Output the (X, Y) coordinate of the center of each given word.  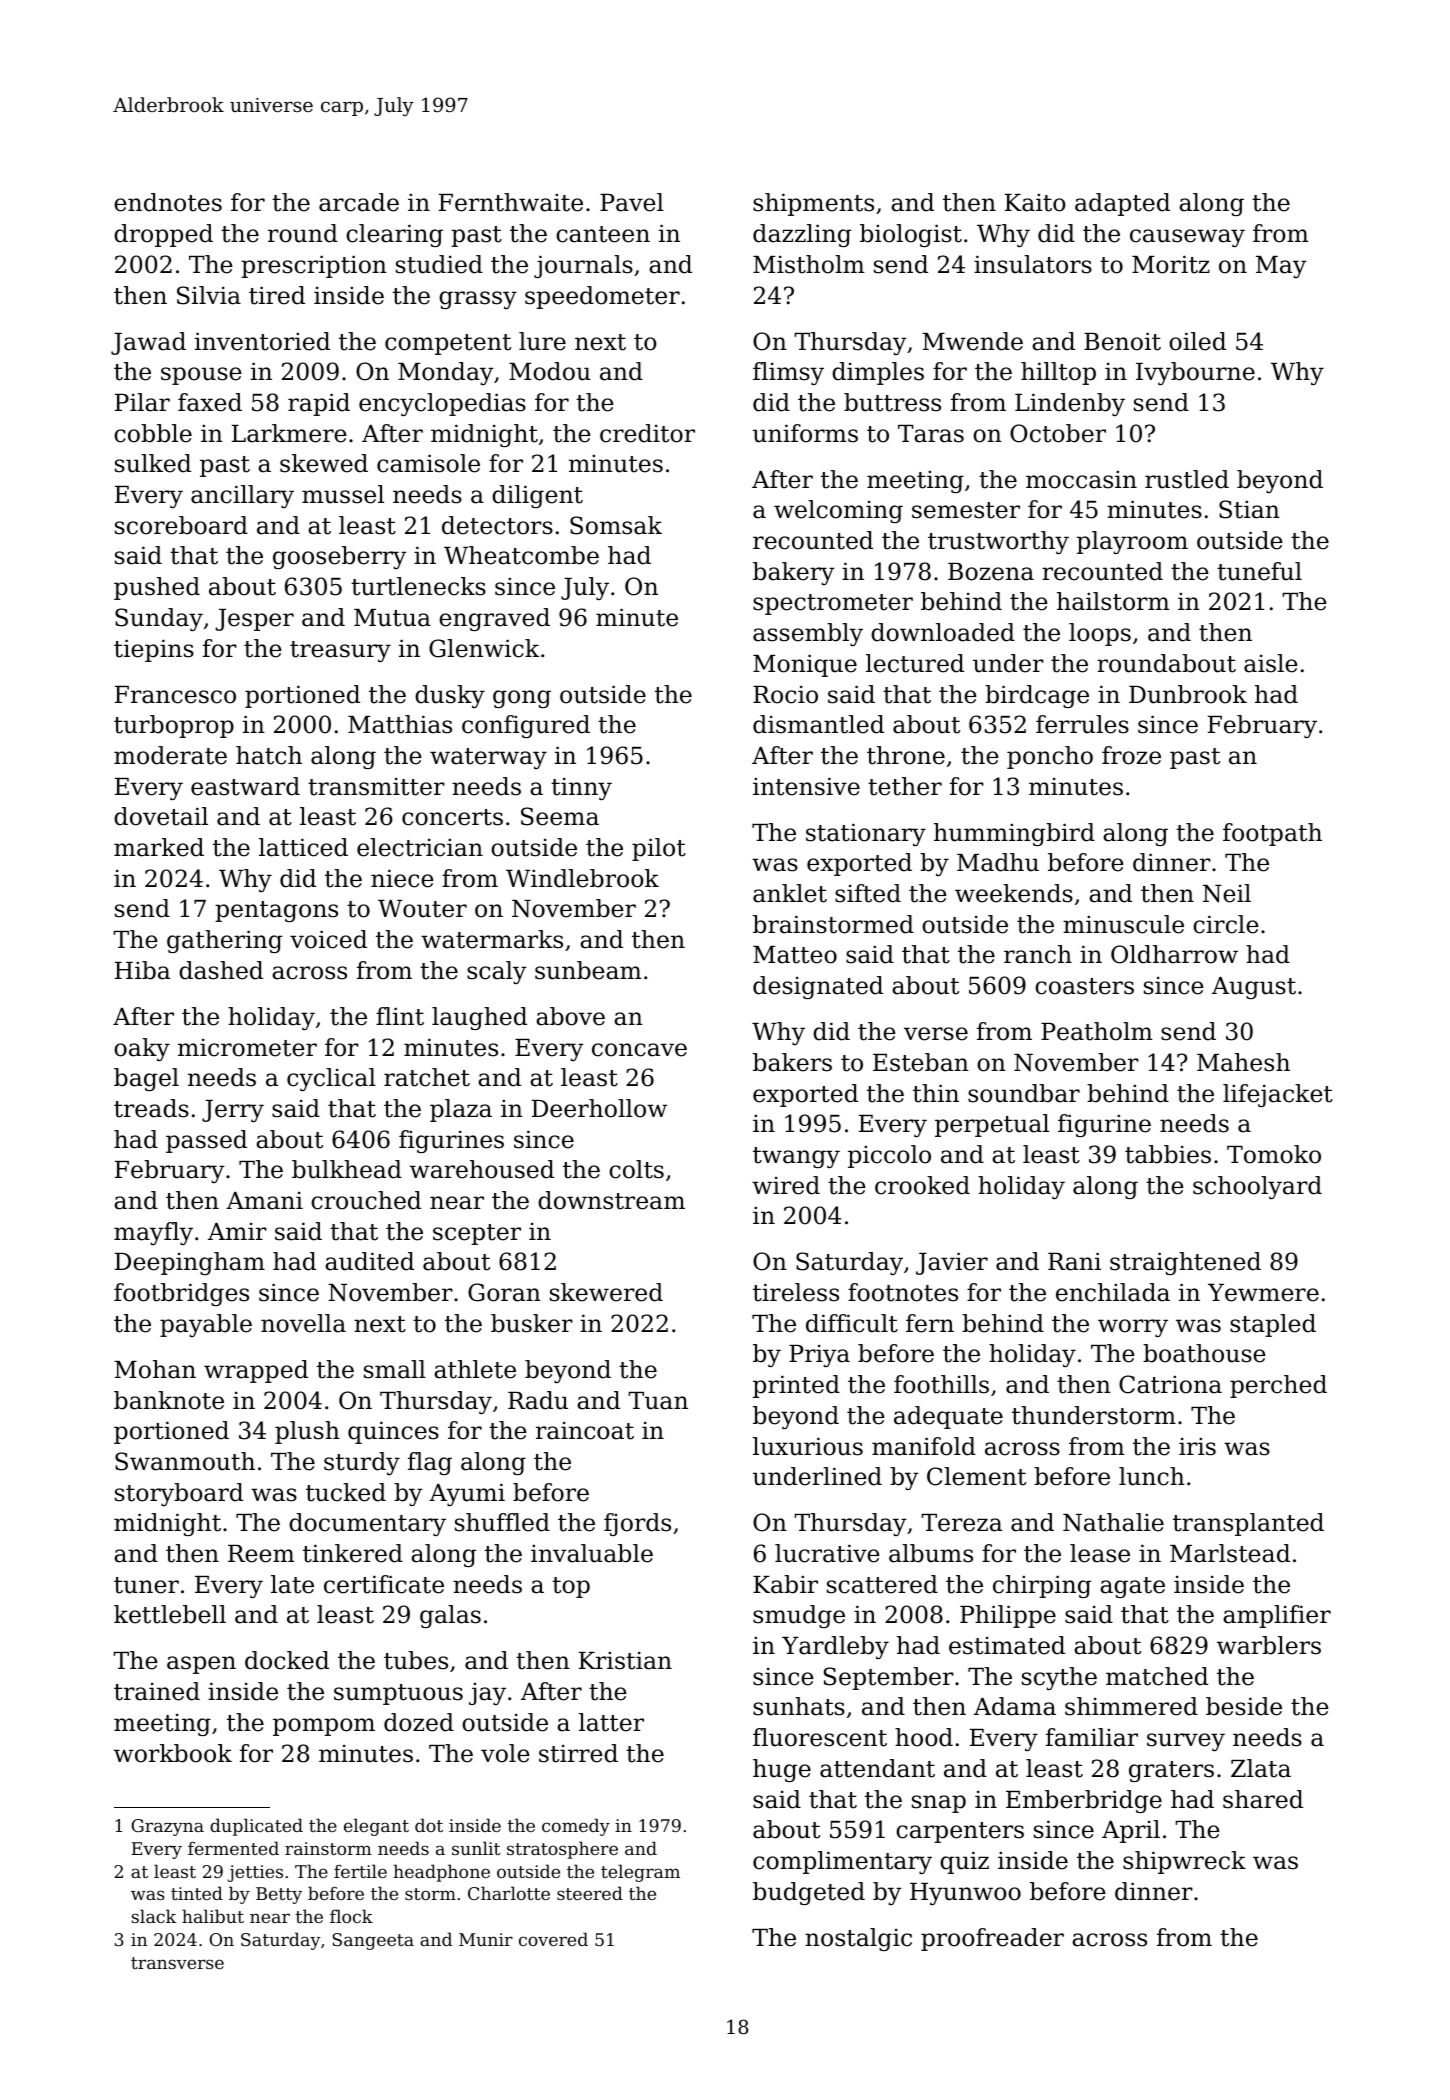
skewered (606, 1292)
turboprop (174, 726)
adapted (1122, 204)
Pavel (632, 202)
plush (307, 1432)
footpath (1272, 834)
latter (611, 1722)
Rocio (785, 694)
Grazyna (168, 1827)
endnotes (168, 202)
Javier (952, 1263)
